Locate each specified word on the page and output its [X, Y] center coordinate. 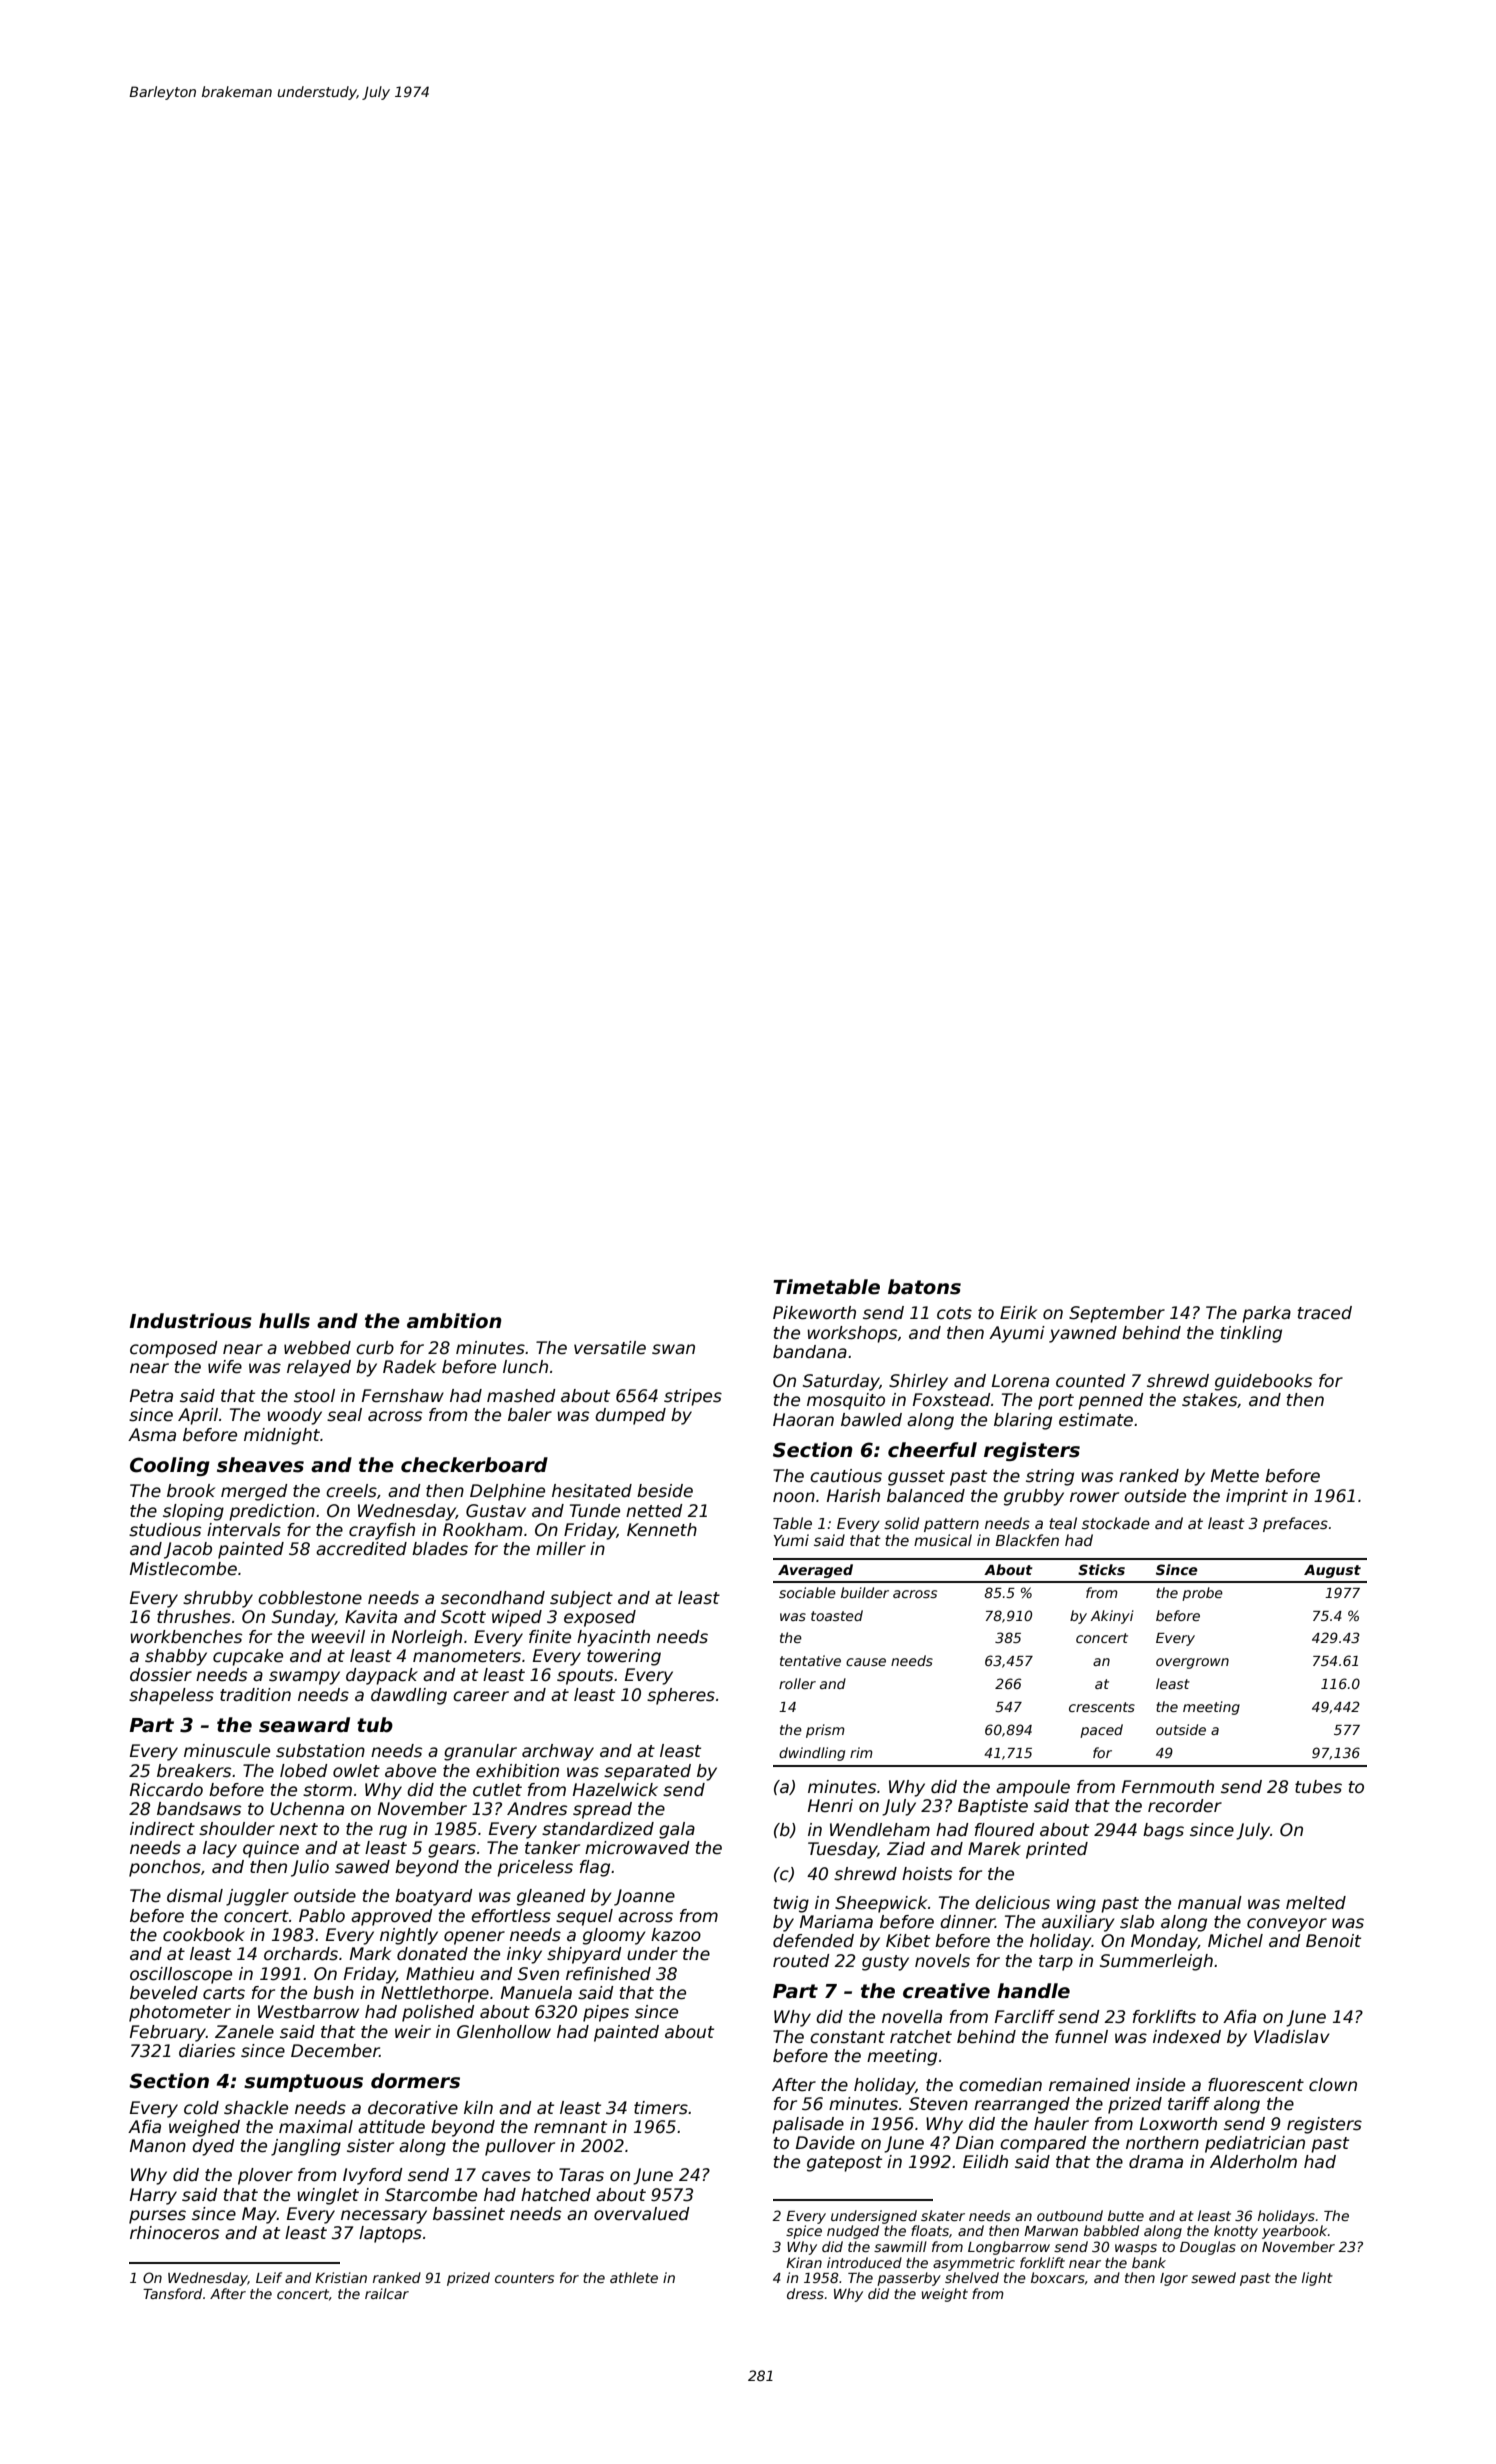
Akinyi [1112, 1617]
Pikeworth [814, 1313]
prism [825, 1731]
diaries [207, 2051]
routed [801, 1961]
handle [1033, 1991]
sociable [807, 1592]
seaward [304, 1725]
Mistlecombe [183, 1569]
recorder [1185, 1806]
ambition [454, 1321]
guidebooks [1263, 1382]
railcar [387, 2293]
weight [945, 2295]
